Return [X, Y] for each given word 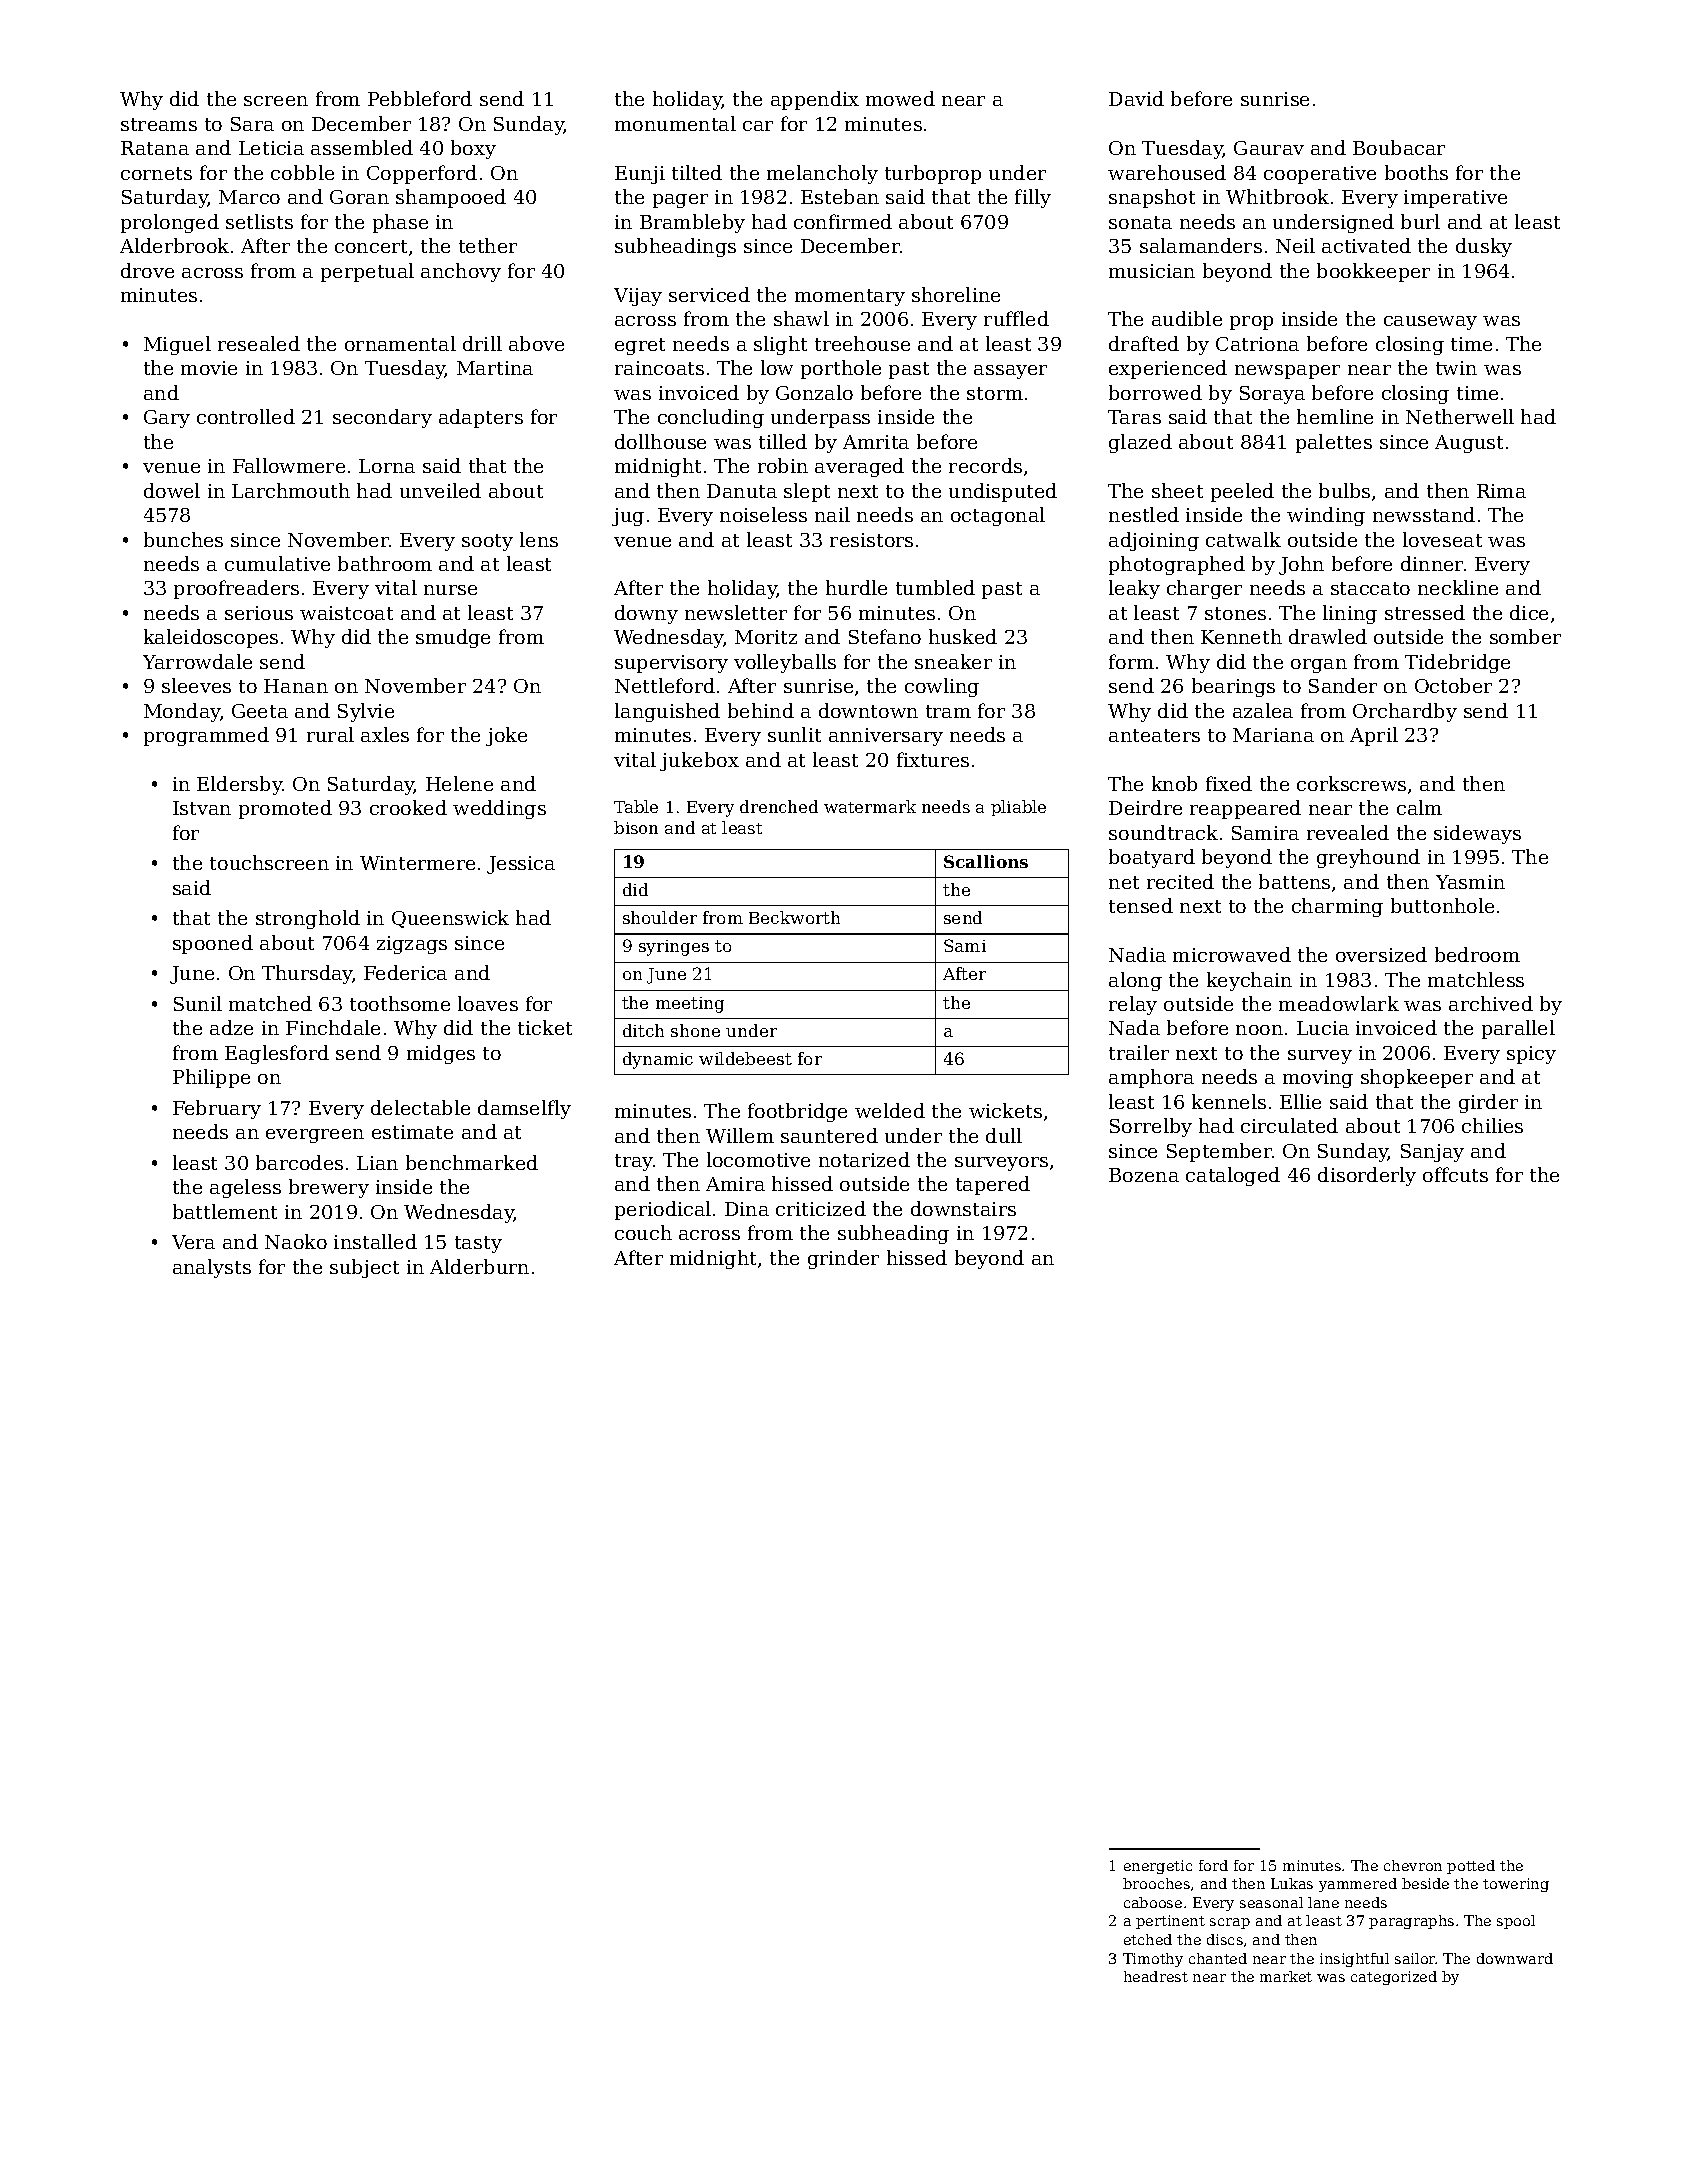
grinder [843, 1259]
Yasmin [1470, 882]
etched [1148, 1939]
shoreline [956, 294]
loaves [488, 1003]
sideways [1477, 834]
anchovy [461, 272]
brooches [1156, 1883]
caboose [1153, 1902]
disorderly [1367, 1176]
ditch [643, 1030]
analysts [212, 1268]
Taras [1134, 417]
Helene [459, 783]
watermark [870, 806]
